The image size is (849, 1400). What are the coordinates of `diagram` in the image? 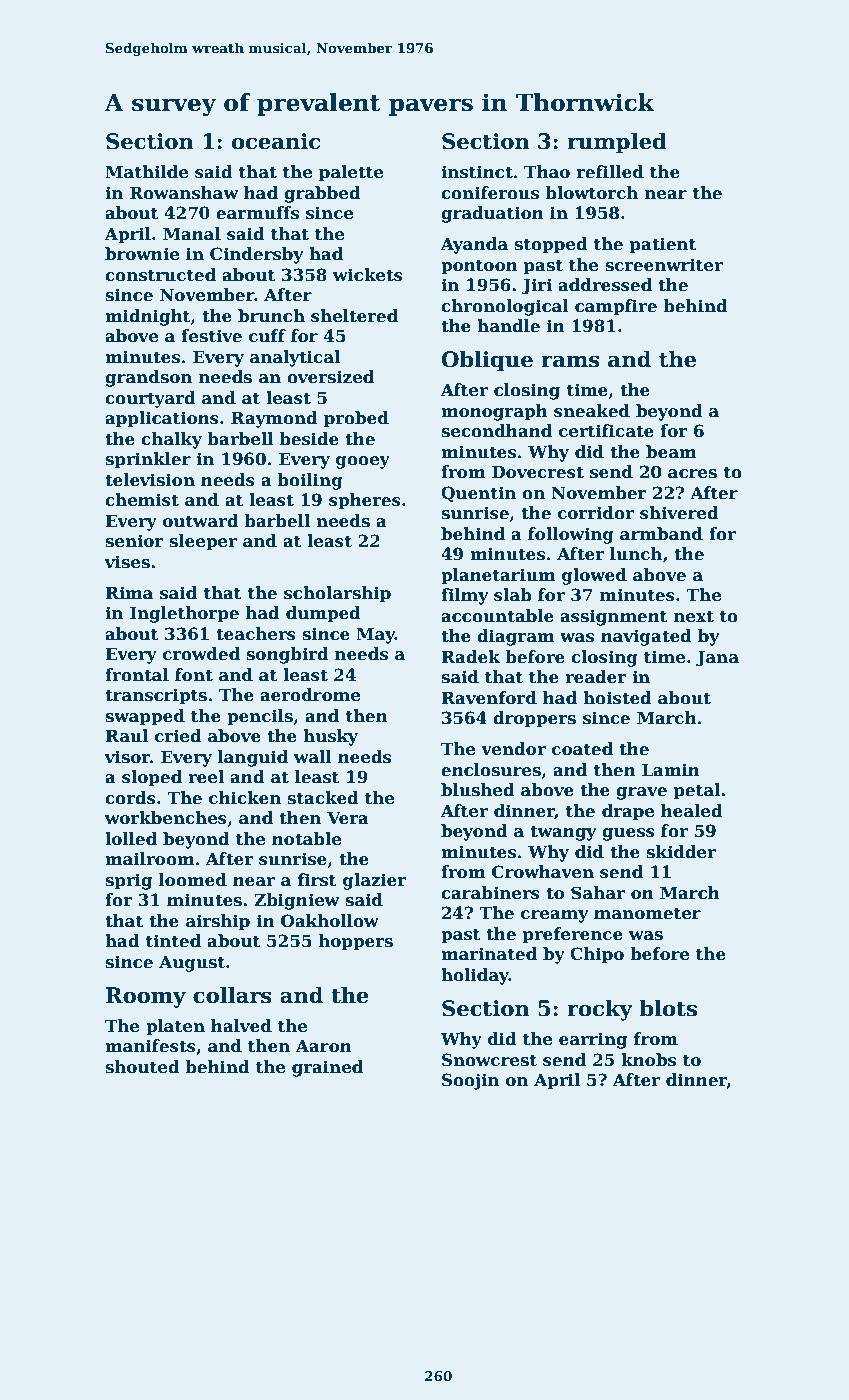 It's located at (516, 637).
